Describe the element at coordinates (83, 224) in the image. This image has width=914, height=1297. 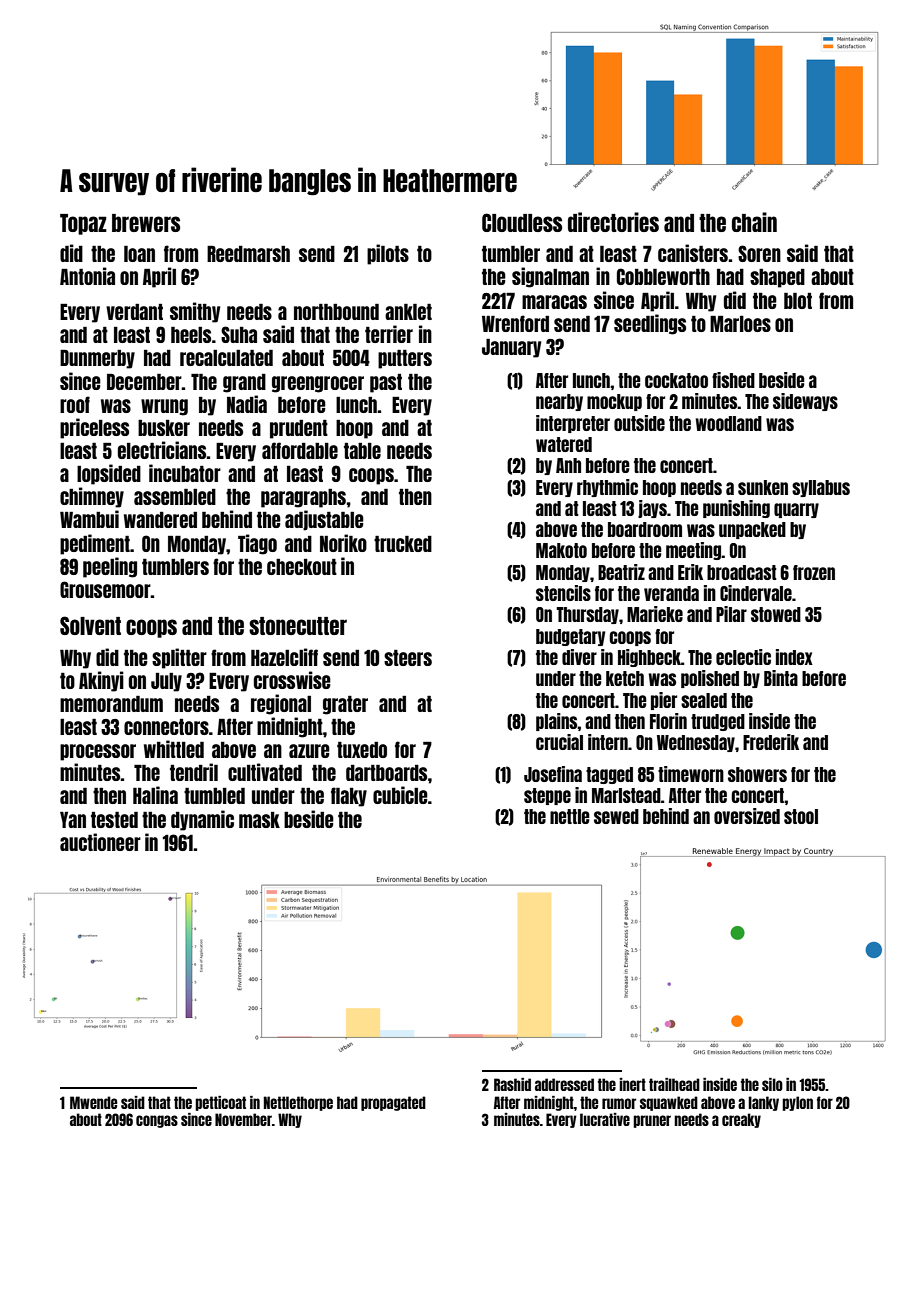
I see `Topaz` at that location.
